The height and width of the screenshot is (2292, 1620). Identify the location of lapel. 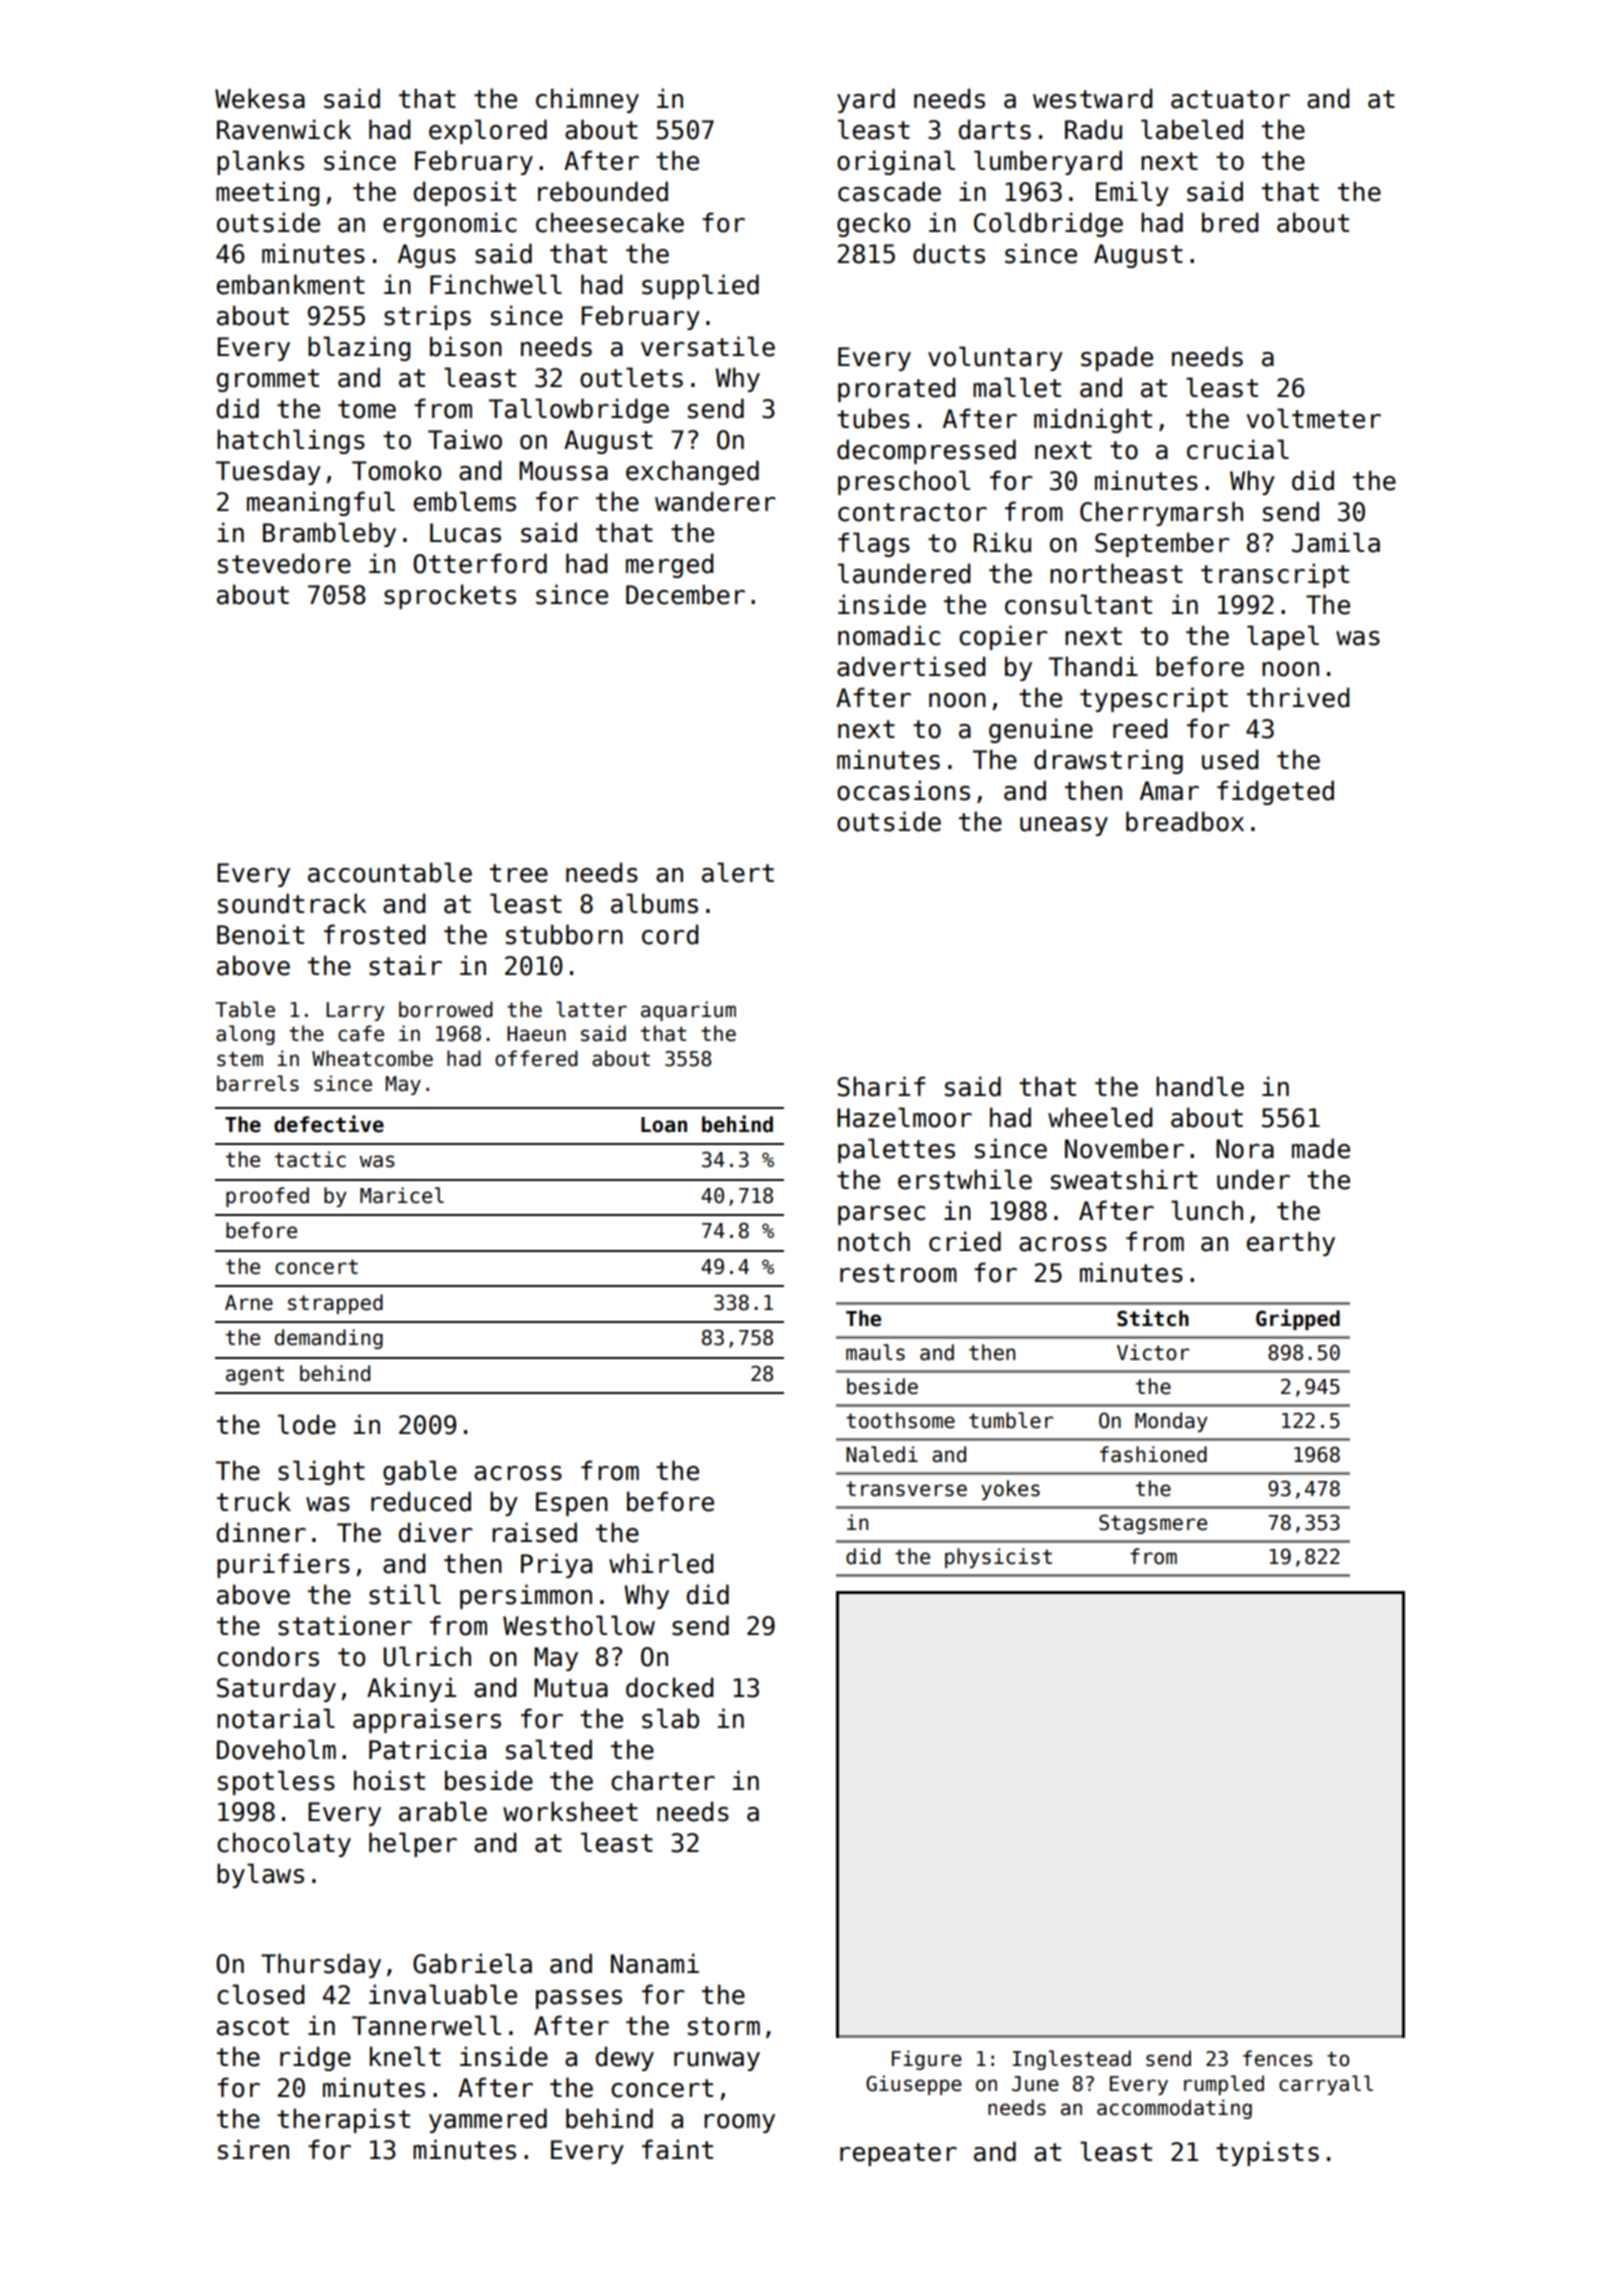
(1283, 637).
